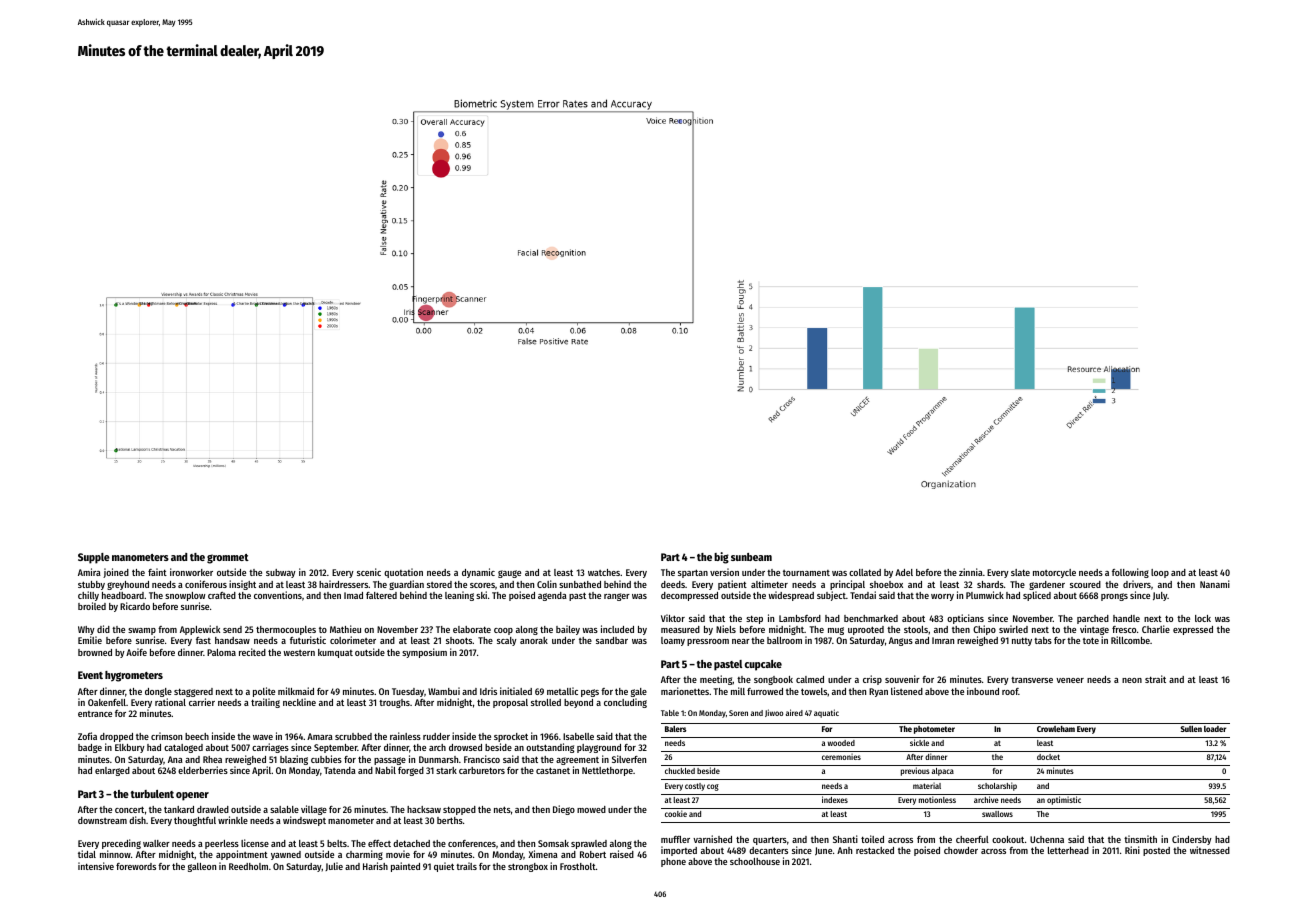  What do you see at coordinates (152, 794) in the screenshot?
I see `turbulent` at bounding box center [152, 794].
